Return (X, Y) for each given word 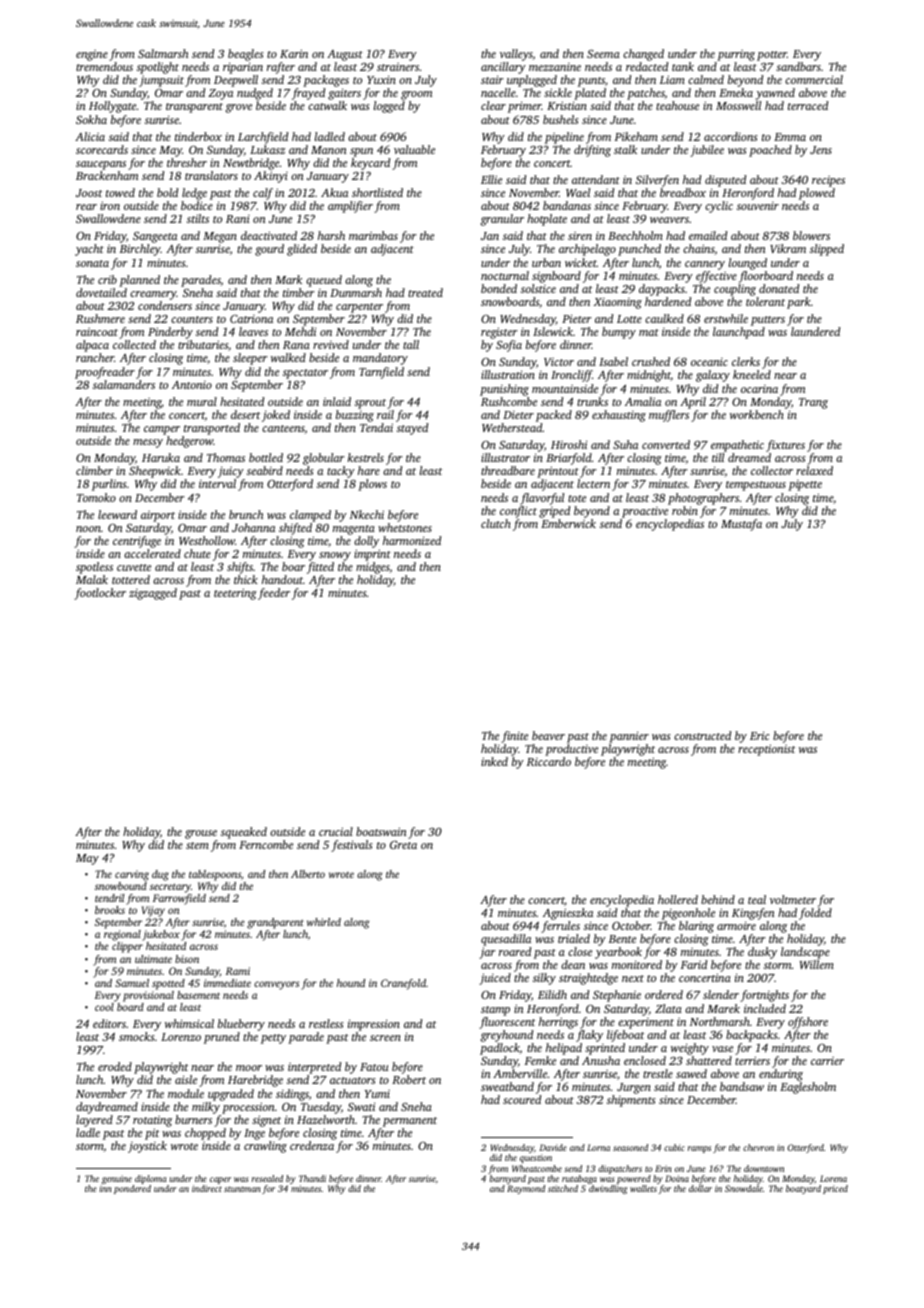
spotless (94, 568)
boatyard (803, 1189)
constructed (702, 735)
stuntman (242, 1189)
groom (416, 95)
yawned (775, 94)
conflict (518, 512)
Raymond (526, 1189)
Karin (294, 53)
